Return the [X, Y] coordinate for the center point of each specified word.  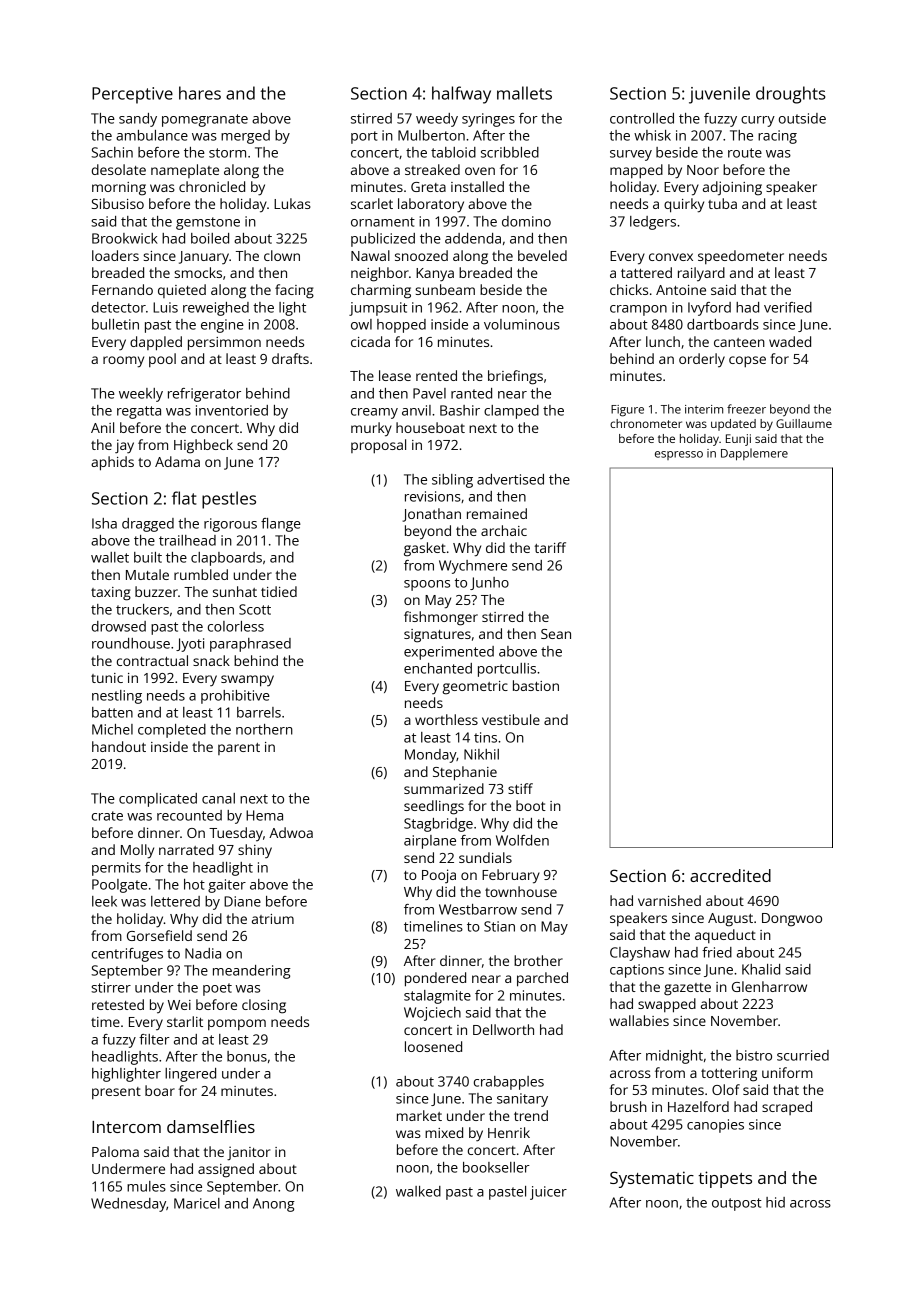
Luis [165, 307]
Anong [274, 1205]
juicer [548, 1193]
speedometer [741, 257]
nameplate [185, 171]
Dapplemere [754, 454]
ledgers [653, 223]
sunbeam [445, 289]
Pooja [439, 876]
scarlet [372, 203]
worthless [446, 719]
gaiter [227, 886]
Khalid [761, 969]
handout [119, 746]
